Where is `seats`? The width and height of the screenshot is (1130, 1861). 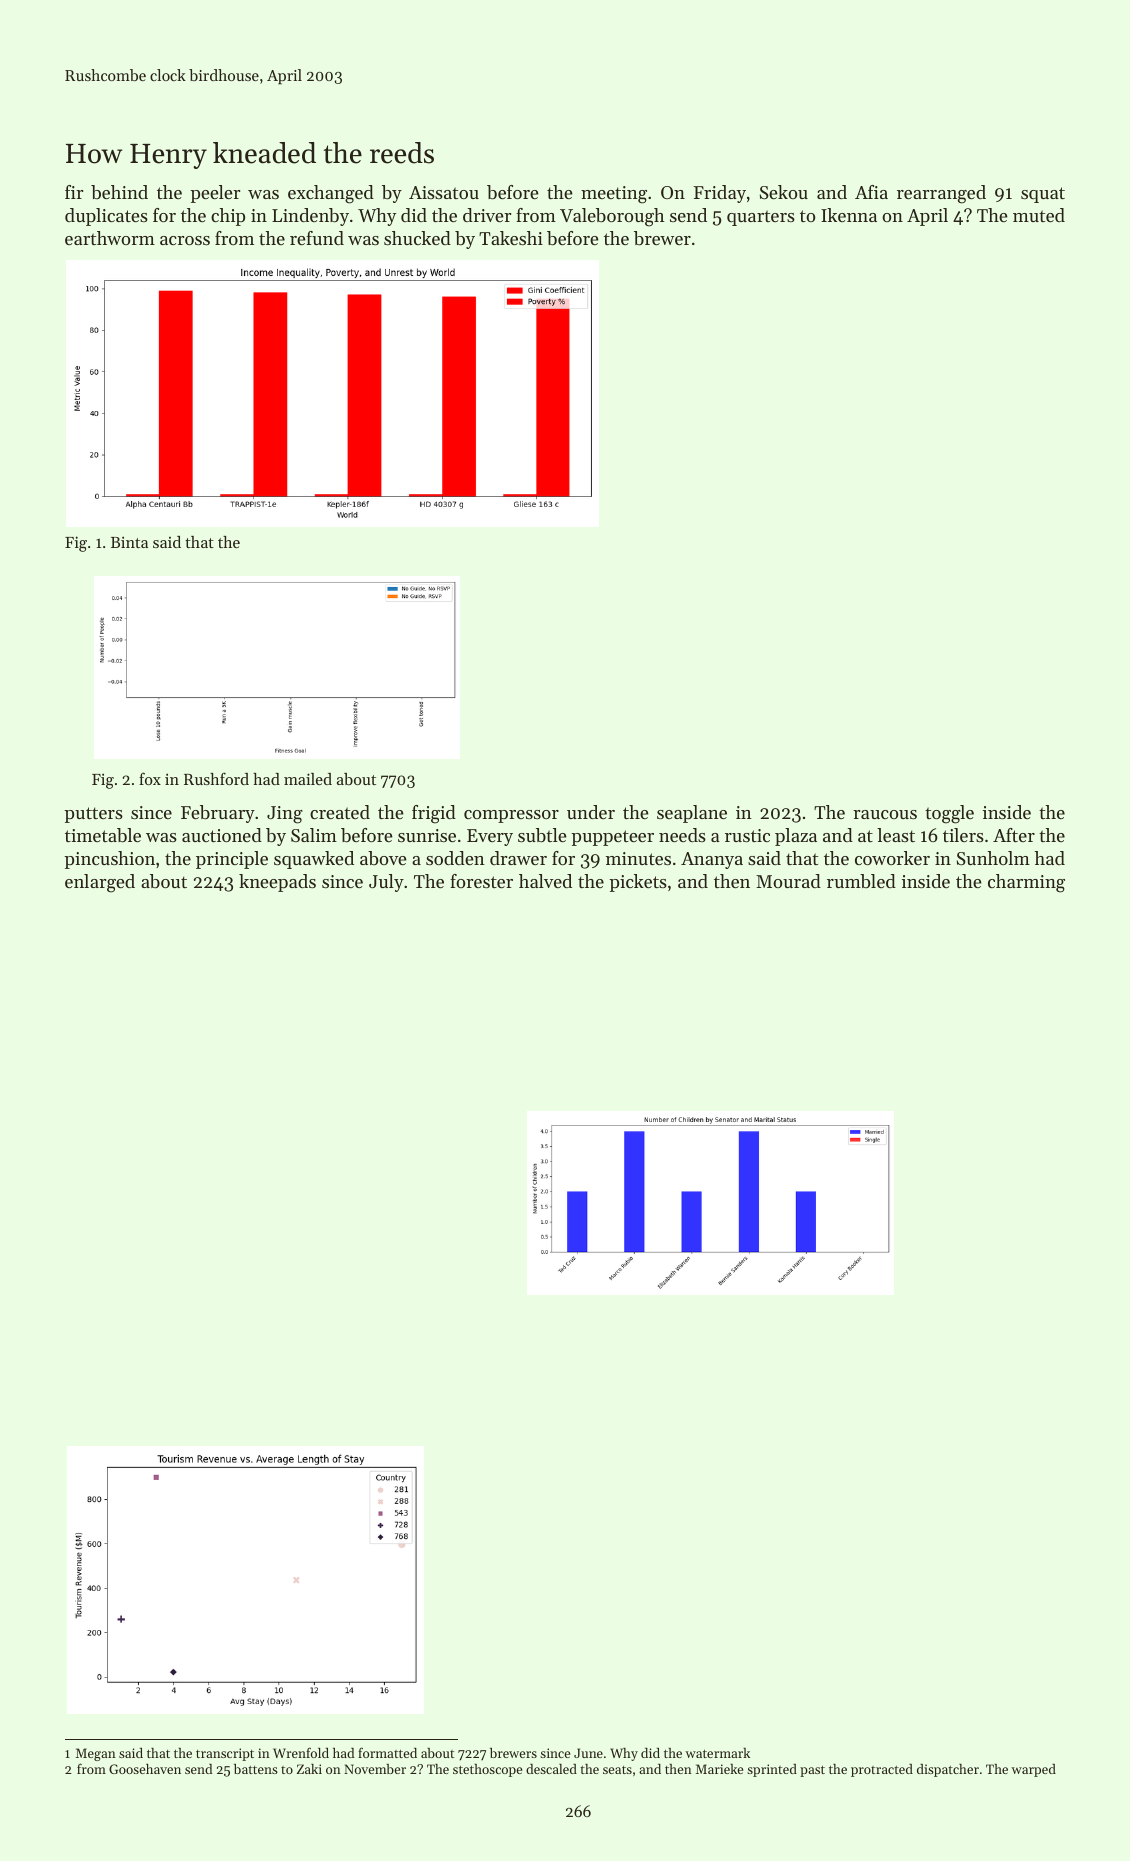
seats is located at coordinates (617, 1770).
